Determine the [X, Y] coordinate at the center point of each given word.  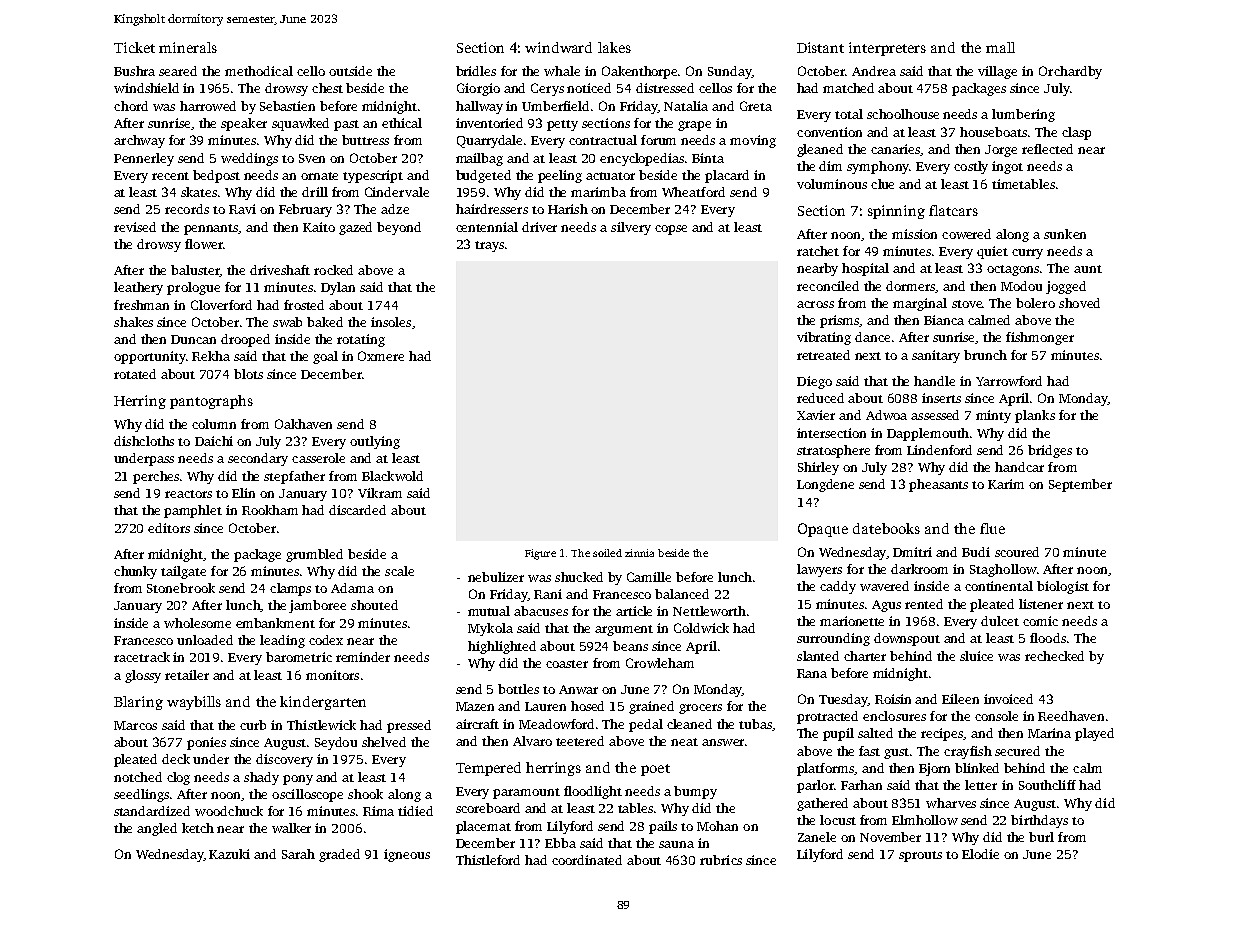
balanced [682, 594]
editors [169, 528]
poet [655, 770]
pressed [409, 726]
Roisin [893, 699]
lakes [614, 47]
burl [1041, 837]
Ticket [134, 47]
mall [1000, 47]
